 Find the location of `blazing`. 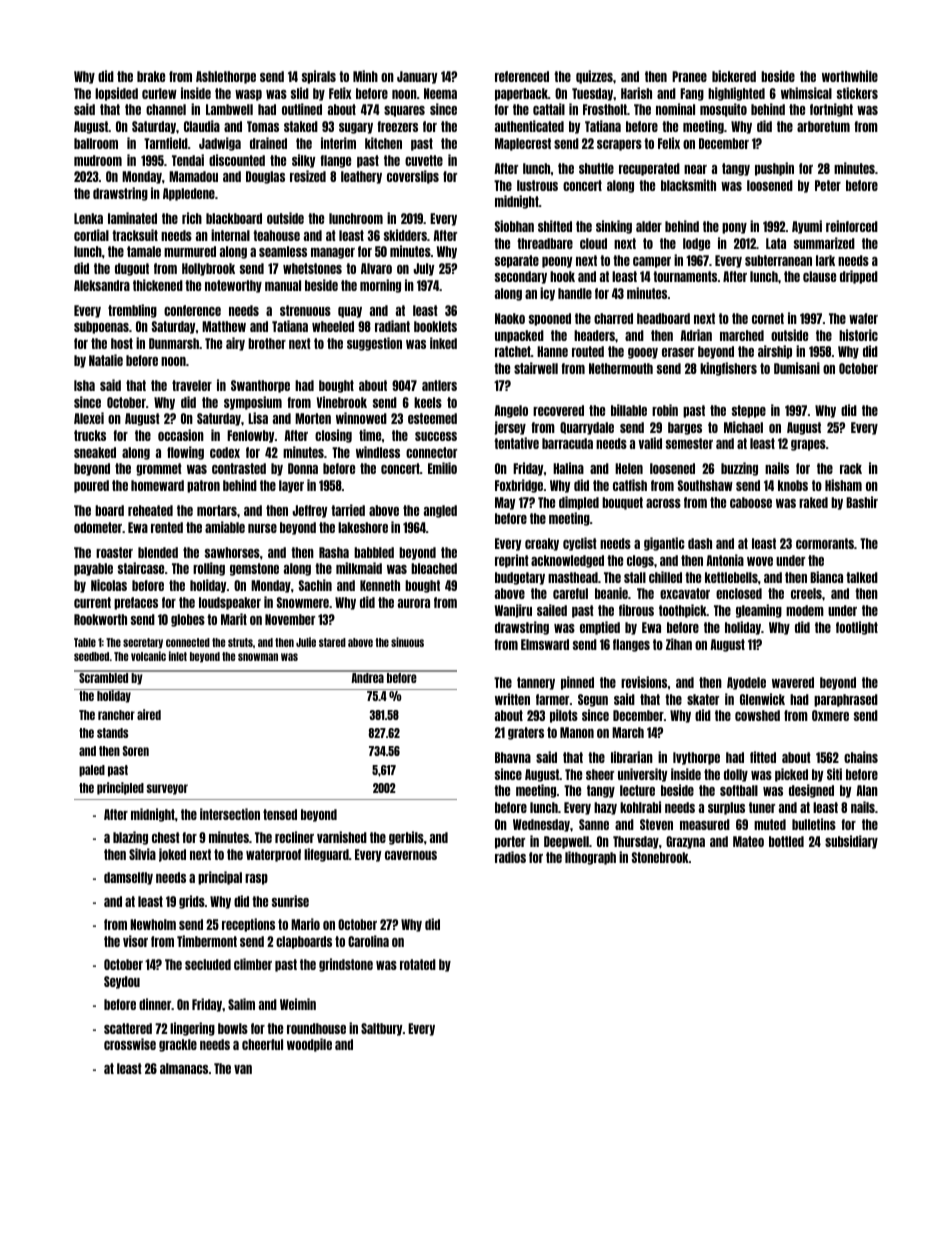

blazing is located at coordinates (130, 838).
